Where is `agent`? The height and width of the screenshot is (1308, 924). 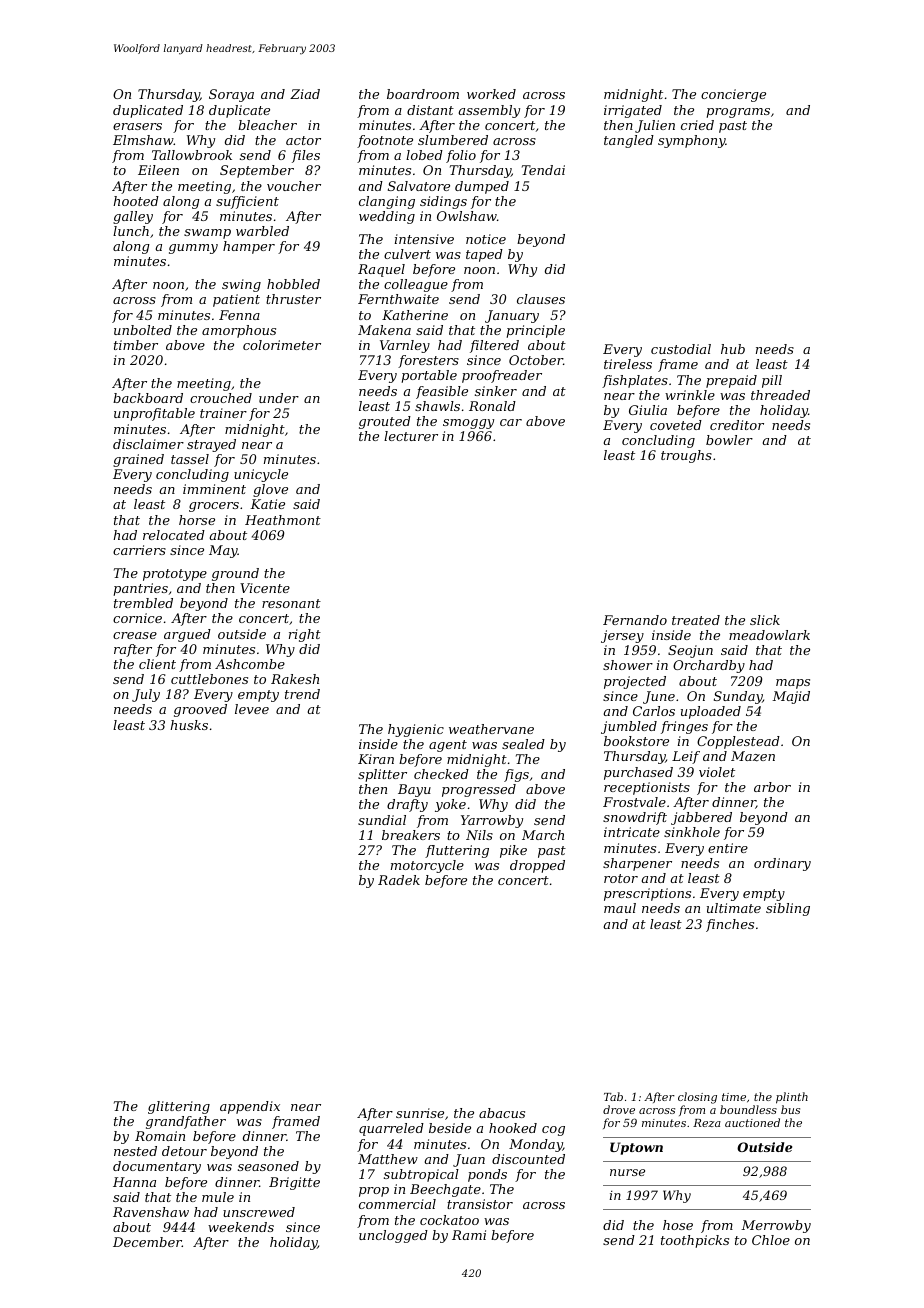
agent is located at coordinates (448, 746).
